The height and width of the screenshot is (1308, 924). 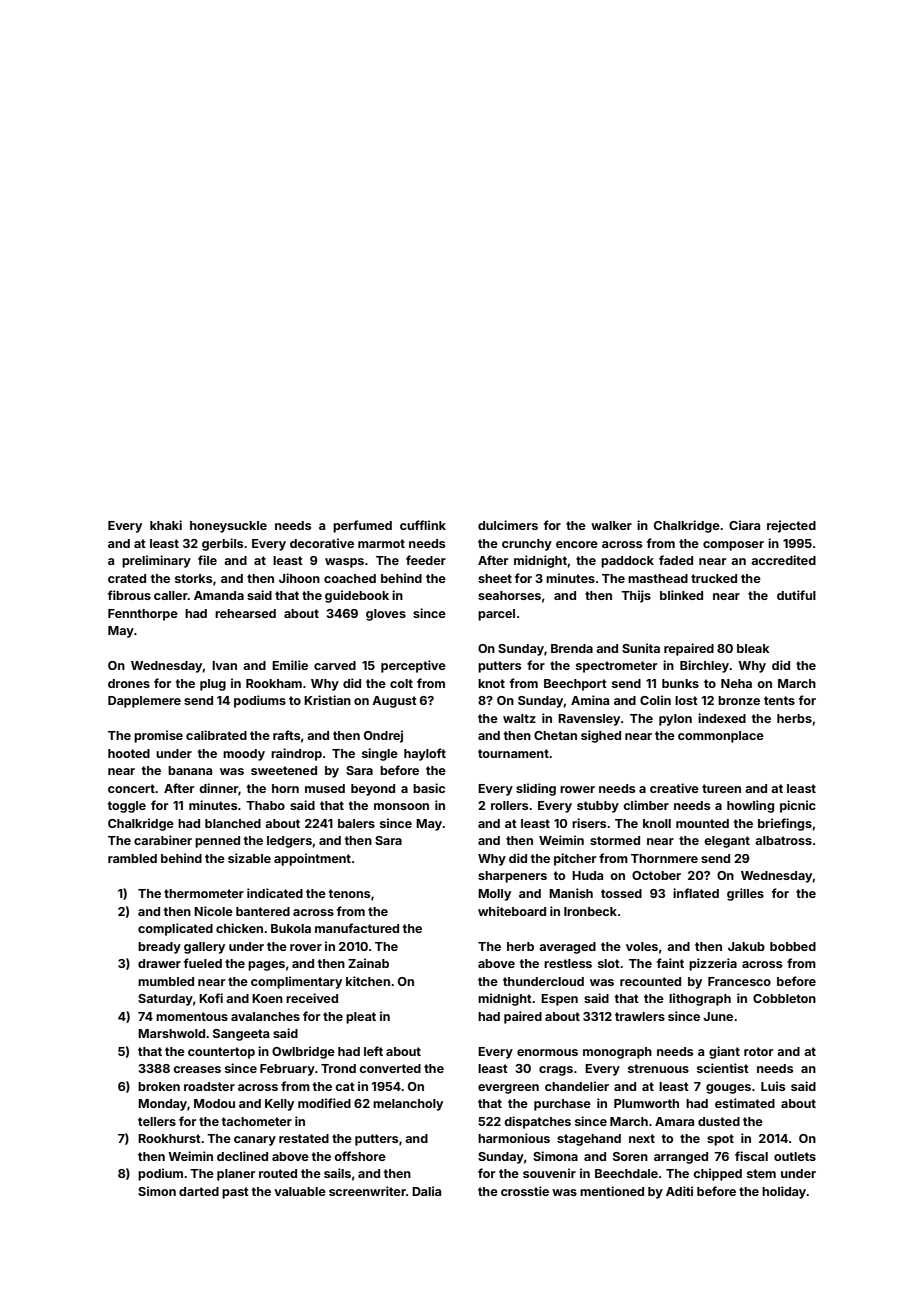 What do you see at coordinates (218, 788) in the screenshot?
I see `dinner` at bounding box center [218, 788].
